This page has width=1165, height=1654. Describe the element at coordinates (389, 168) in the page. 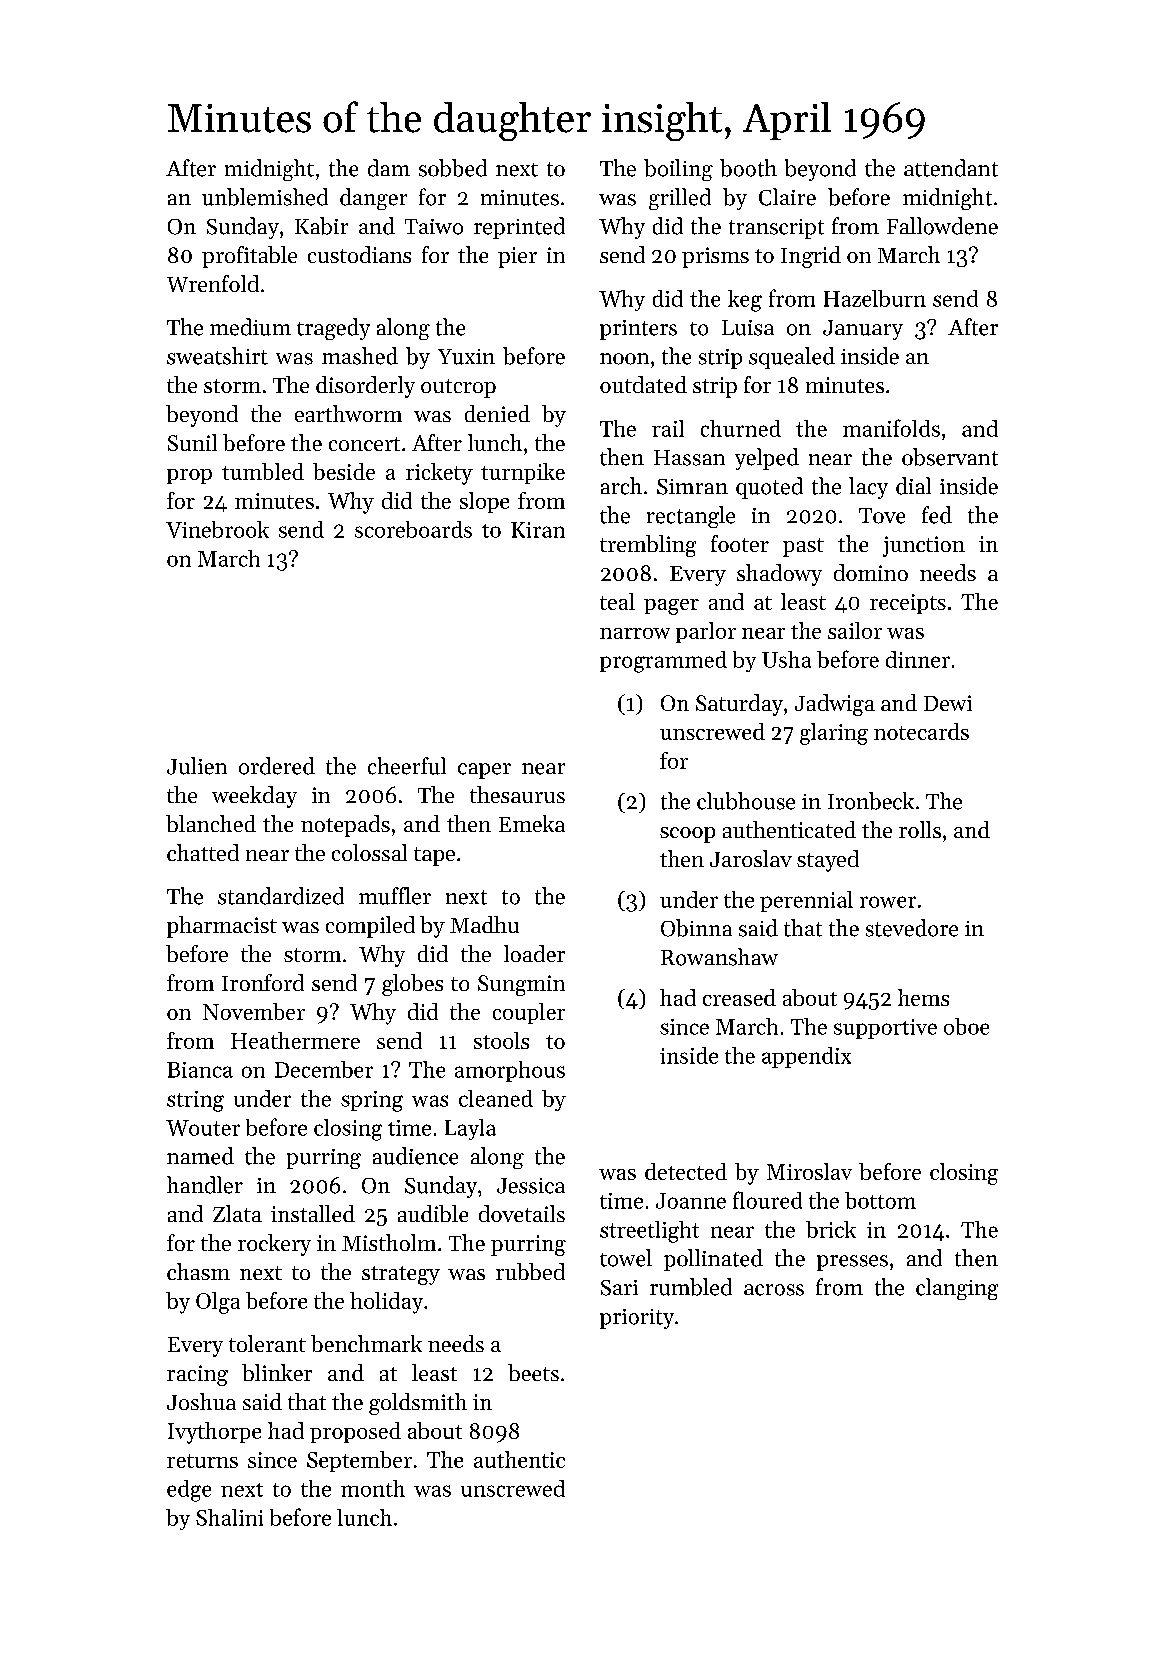

I see `dam` at that location.
